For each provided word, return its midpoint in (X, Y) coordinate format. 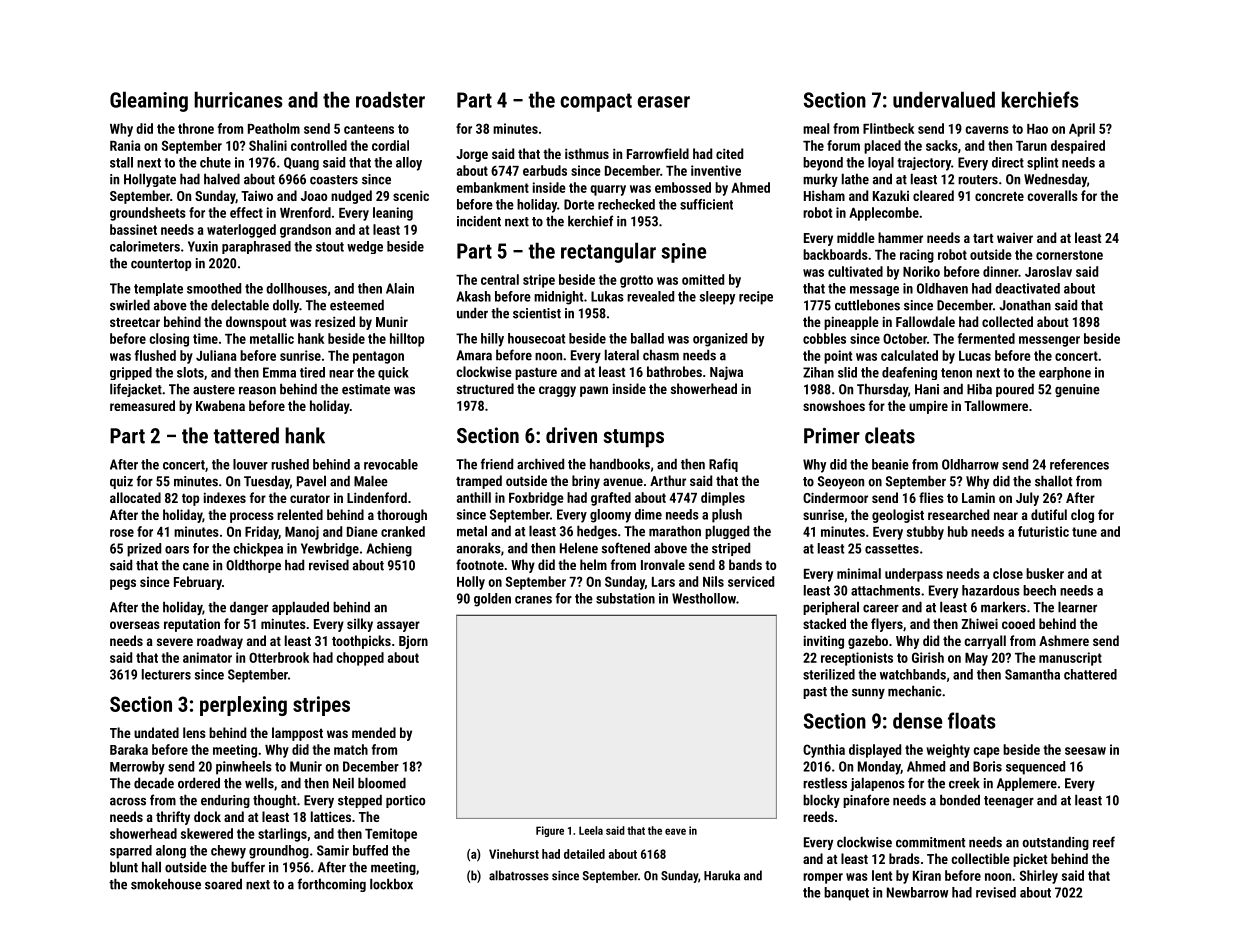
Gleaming (149, 101)
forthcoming (332, 885)
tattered (246, 435)
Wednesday (1055, 180)
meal (816, 128)
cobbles (824, 338)
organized (720, 340)
